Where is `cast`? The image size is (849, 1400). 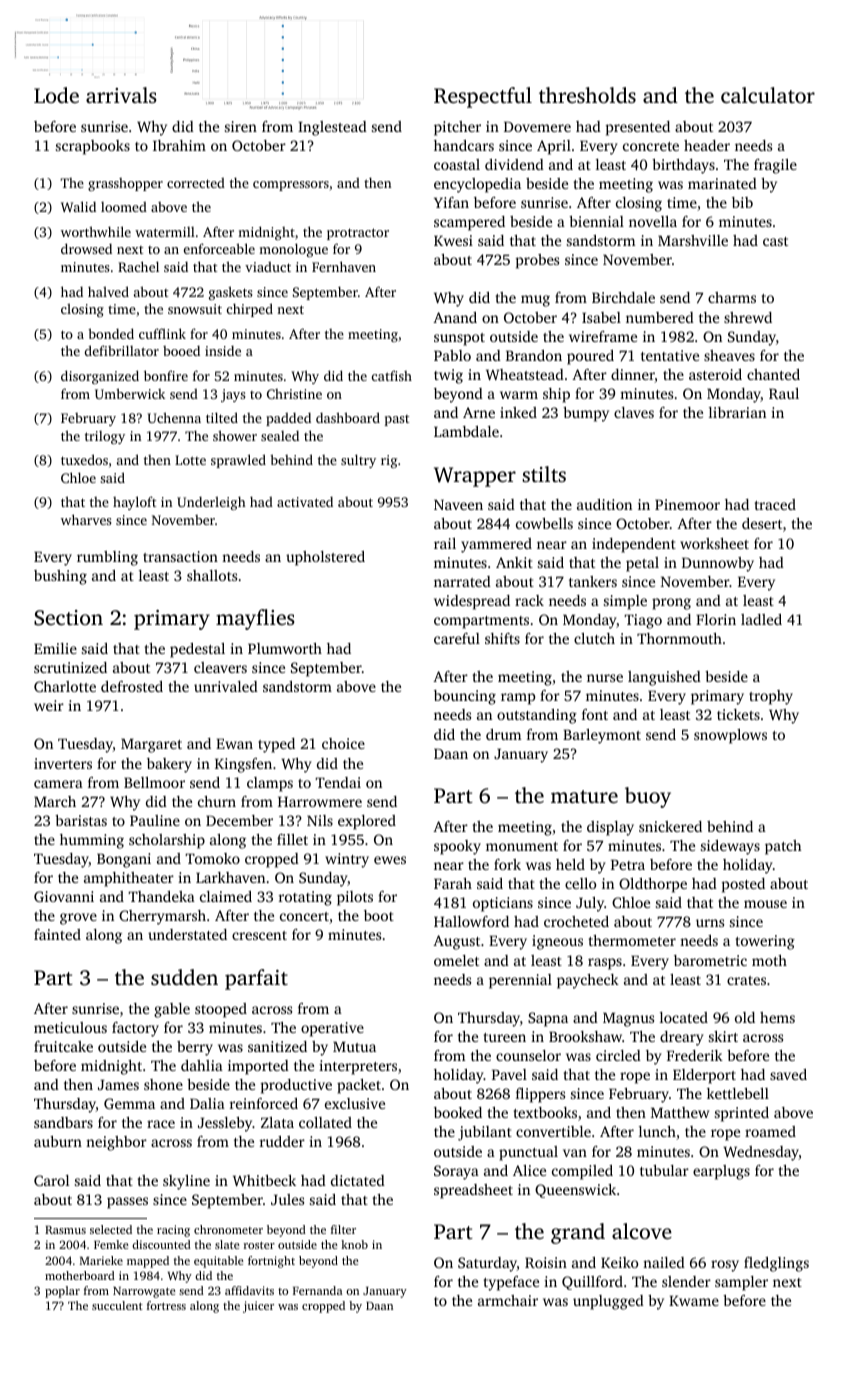 cast is located at coordinates (775, 241).
